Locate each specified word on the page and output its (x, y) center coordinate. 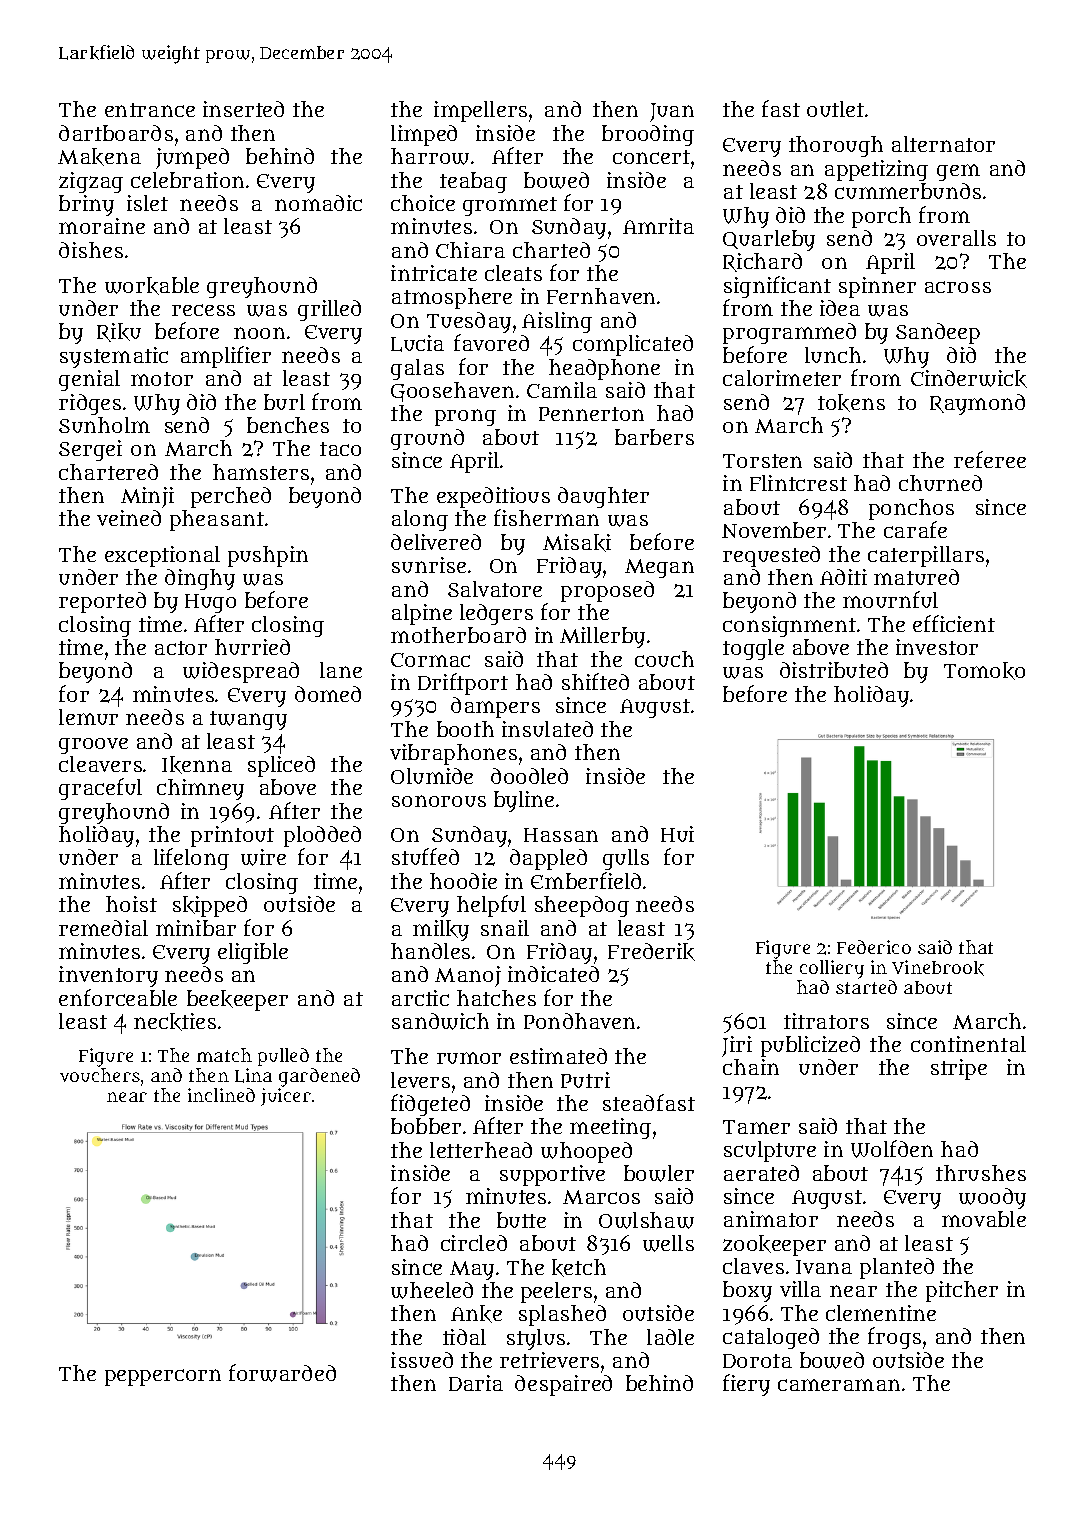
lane (341, 670)
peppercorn (163, 1377)
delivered (436, 542)
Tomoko (984, 671)
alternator (943, 144)
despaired (563, 1385)
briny (86, 205)
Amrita (658, 226)
